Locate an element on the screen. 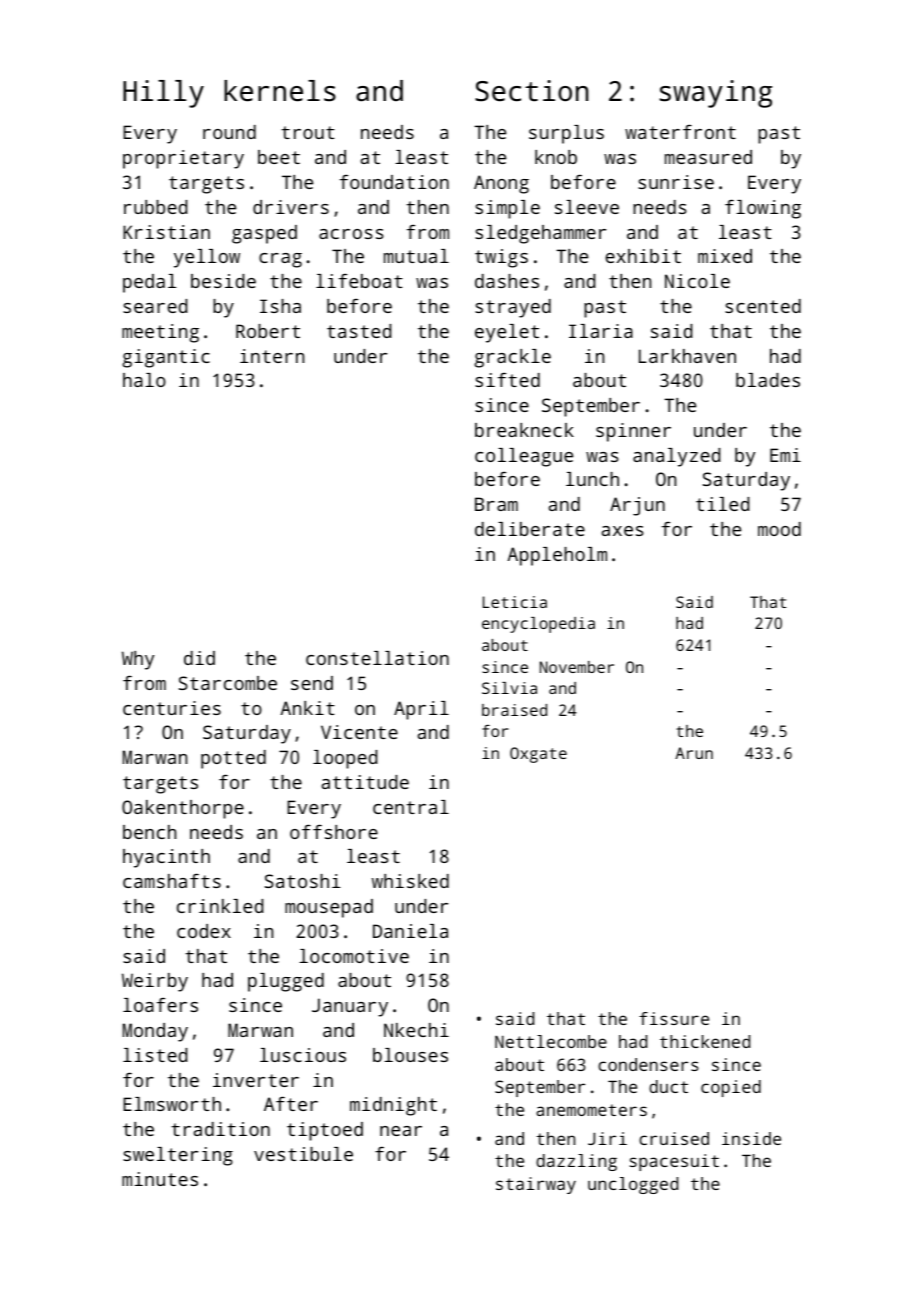 The width and height of the screenshot is (924, 1308). beet is located at coordinates (279, 157).
